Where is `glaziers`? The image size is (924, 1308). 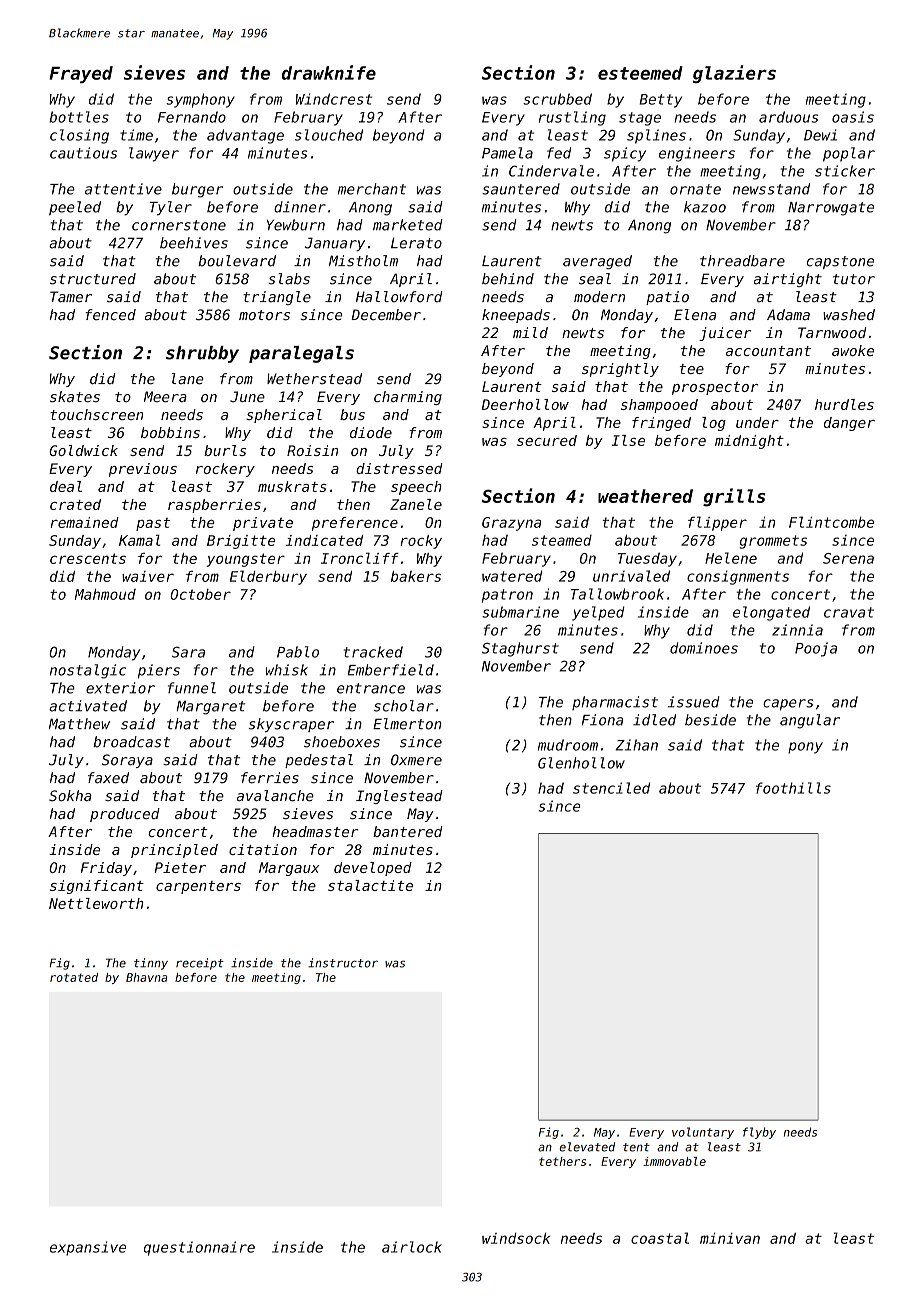
glaziers is located at coordinates (734, 74).
